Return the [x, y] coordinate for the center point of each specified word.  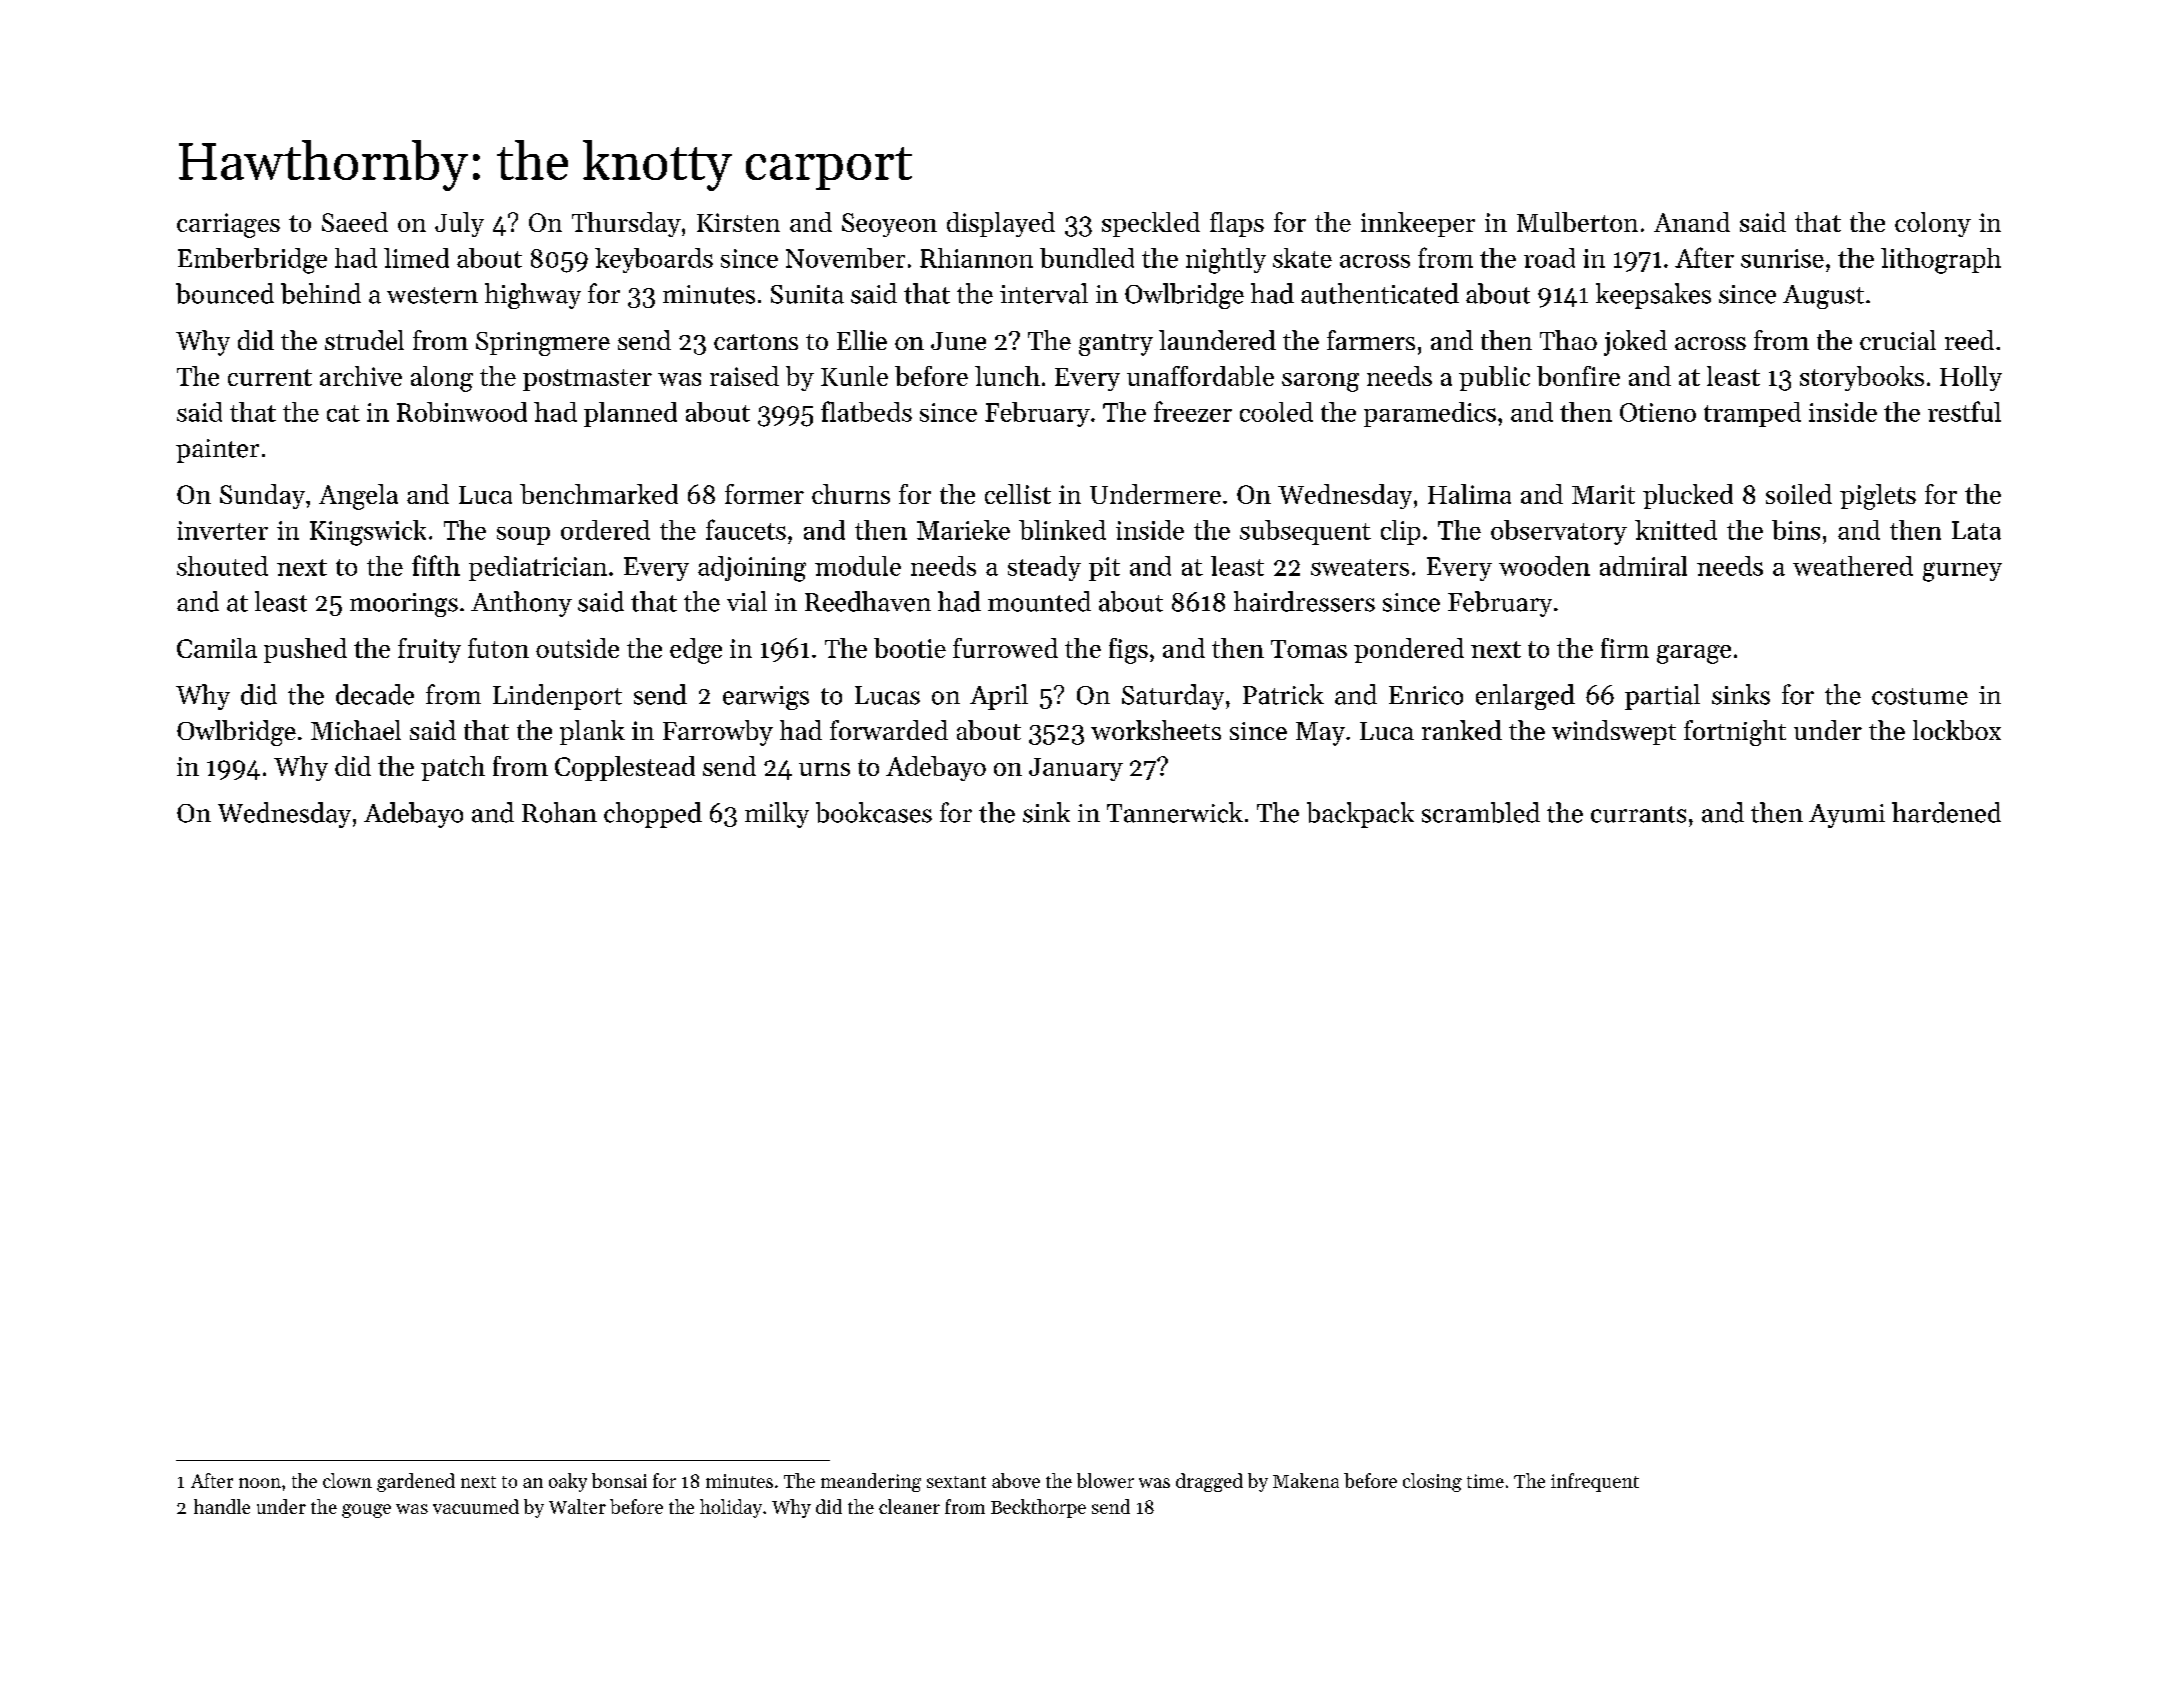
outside [577, 648]
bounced [225, 293]
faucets [746, 529]
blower [1105, 1480]
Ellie [862, 340]
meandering [871, 1482]
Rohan [559, 812]
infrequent [1595, 1482]
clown [347, 1480]
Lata [1976, 530]
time [1485, 1481]
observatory [1559, 532]
